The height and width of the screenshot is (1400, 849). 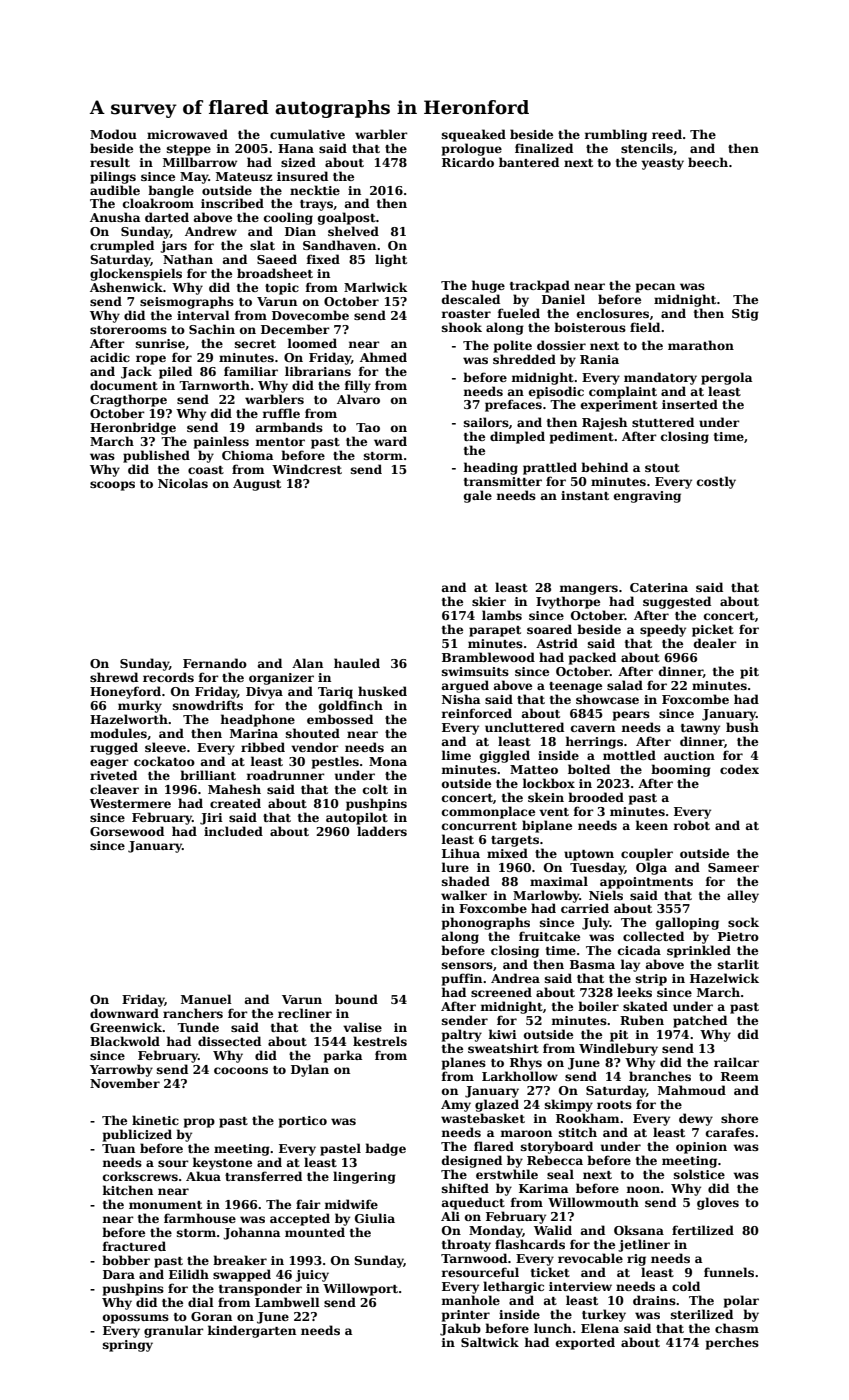 I want to click on Nicolas, so click(x=183, y=483).
